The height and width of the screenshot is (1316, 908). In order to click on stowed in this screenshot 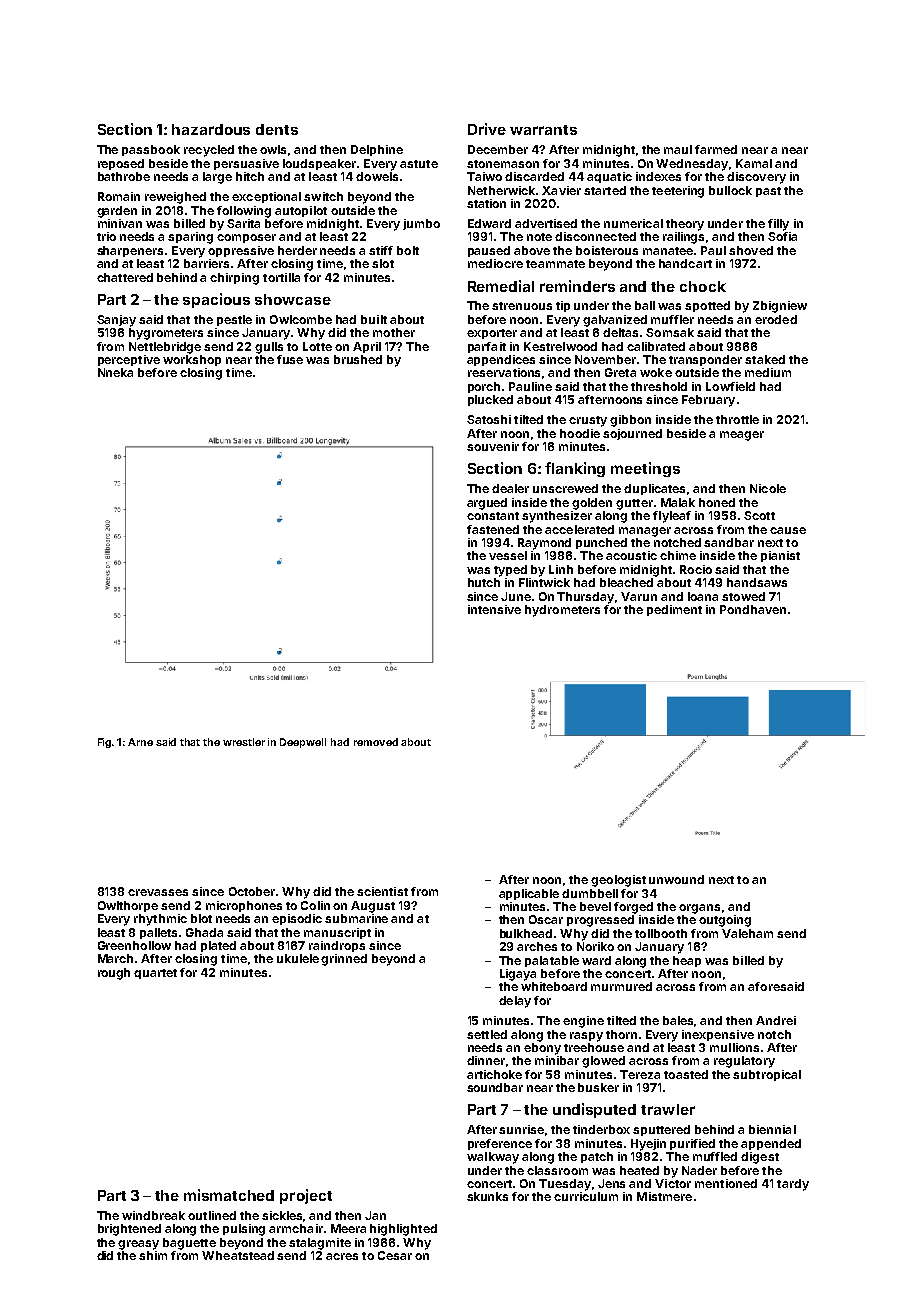, I will do `click(743, 596)`.
